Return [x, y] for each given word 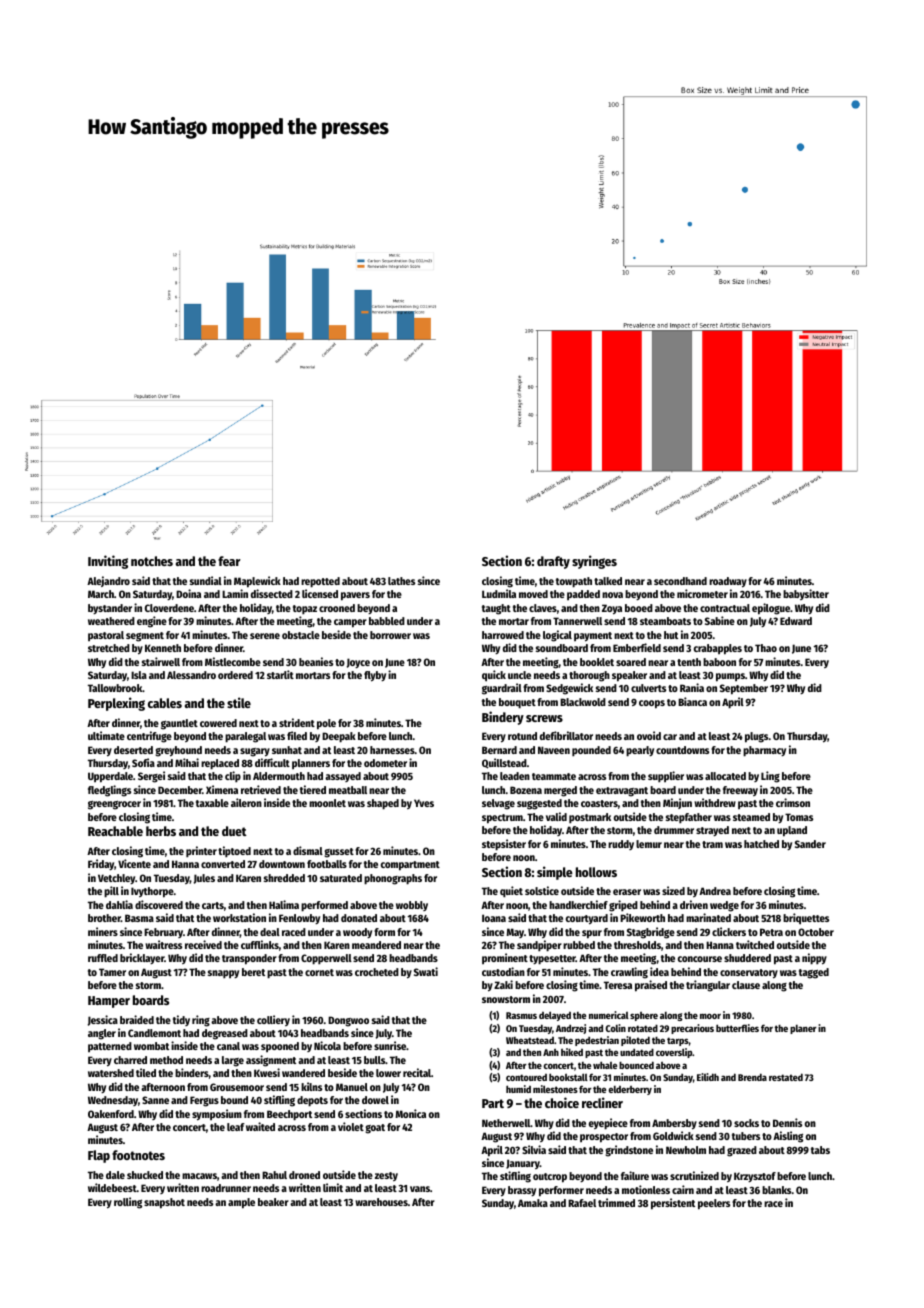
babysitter [806, 594]
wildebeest [112, 1187]
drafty [553, 562]
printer [201, 851]
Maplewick [257, 582]
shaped [383, 804]
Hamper [109, 1002]
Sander [810, 844]
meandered [376, 945]
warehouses [381, 1202]
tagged [814, 973]
